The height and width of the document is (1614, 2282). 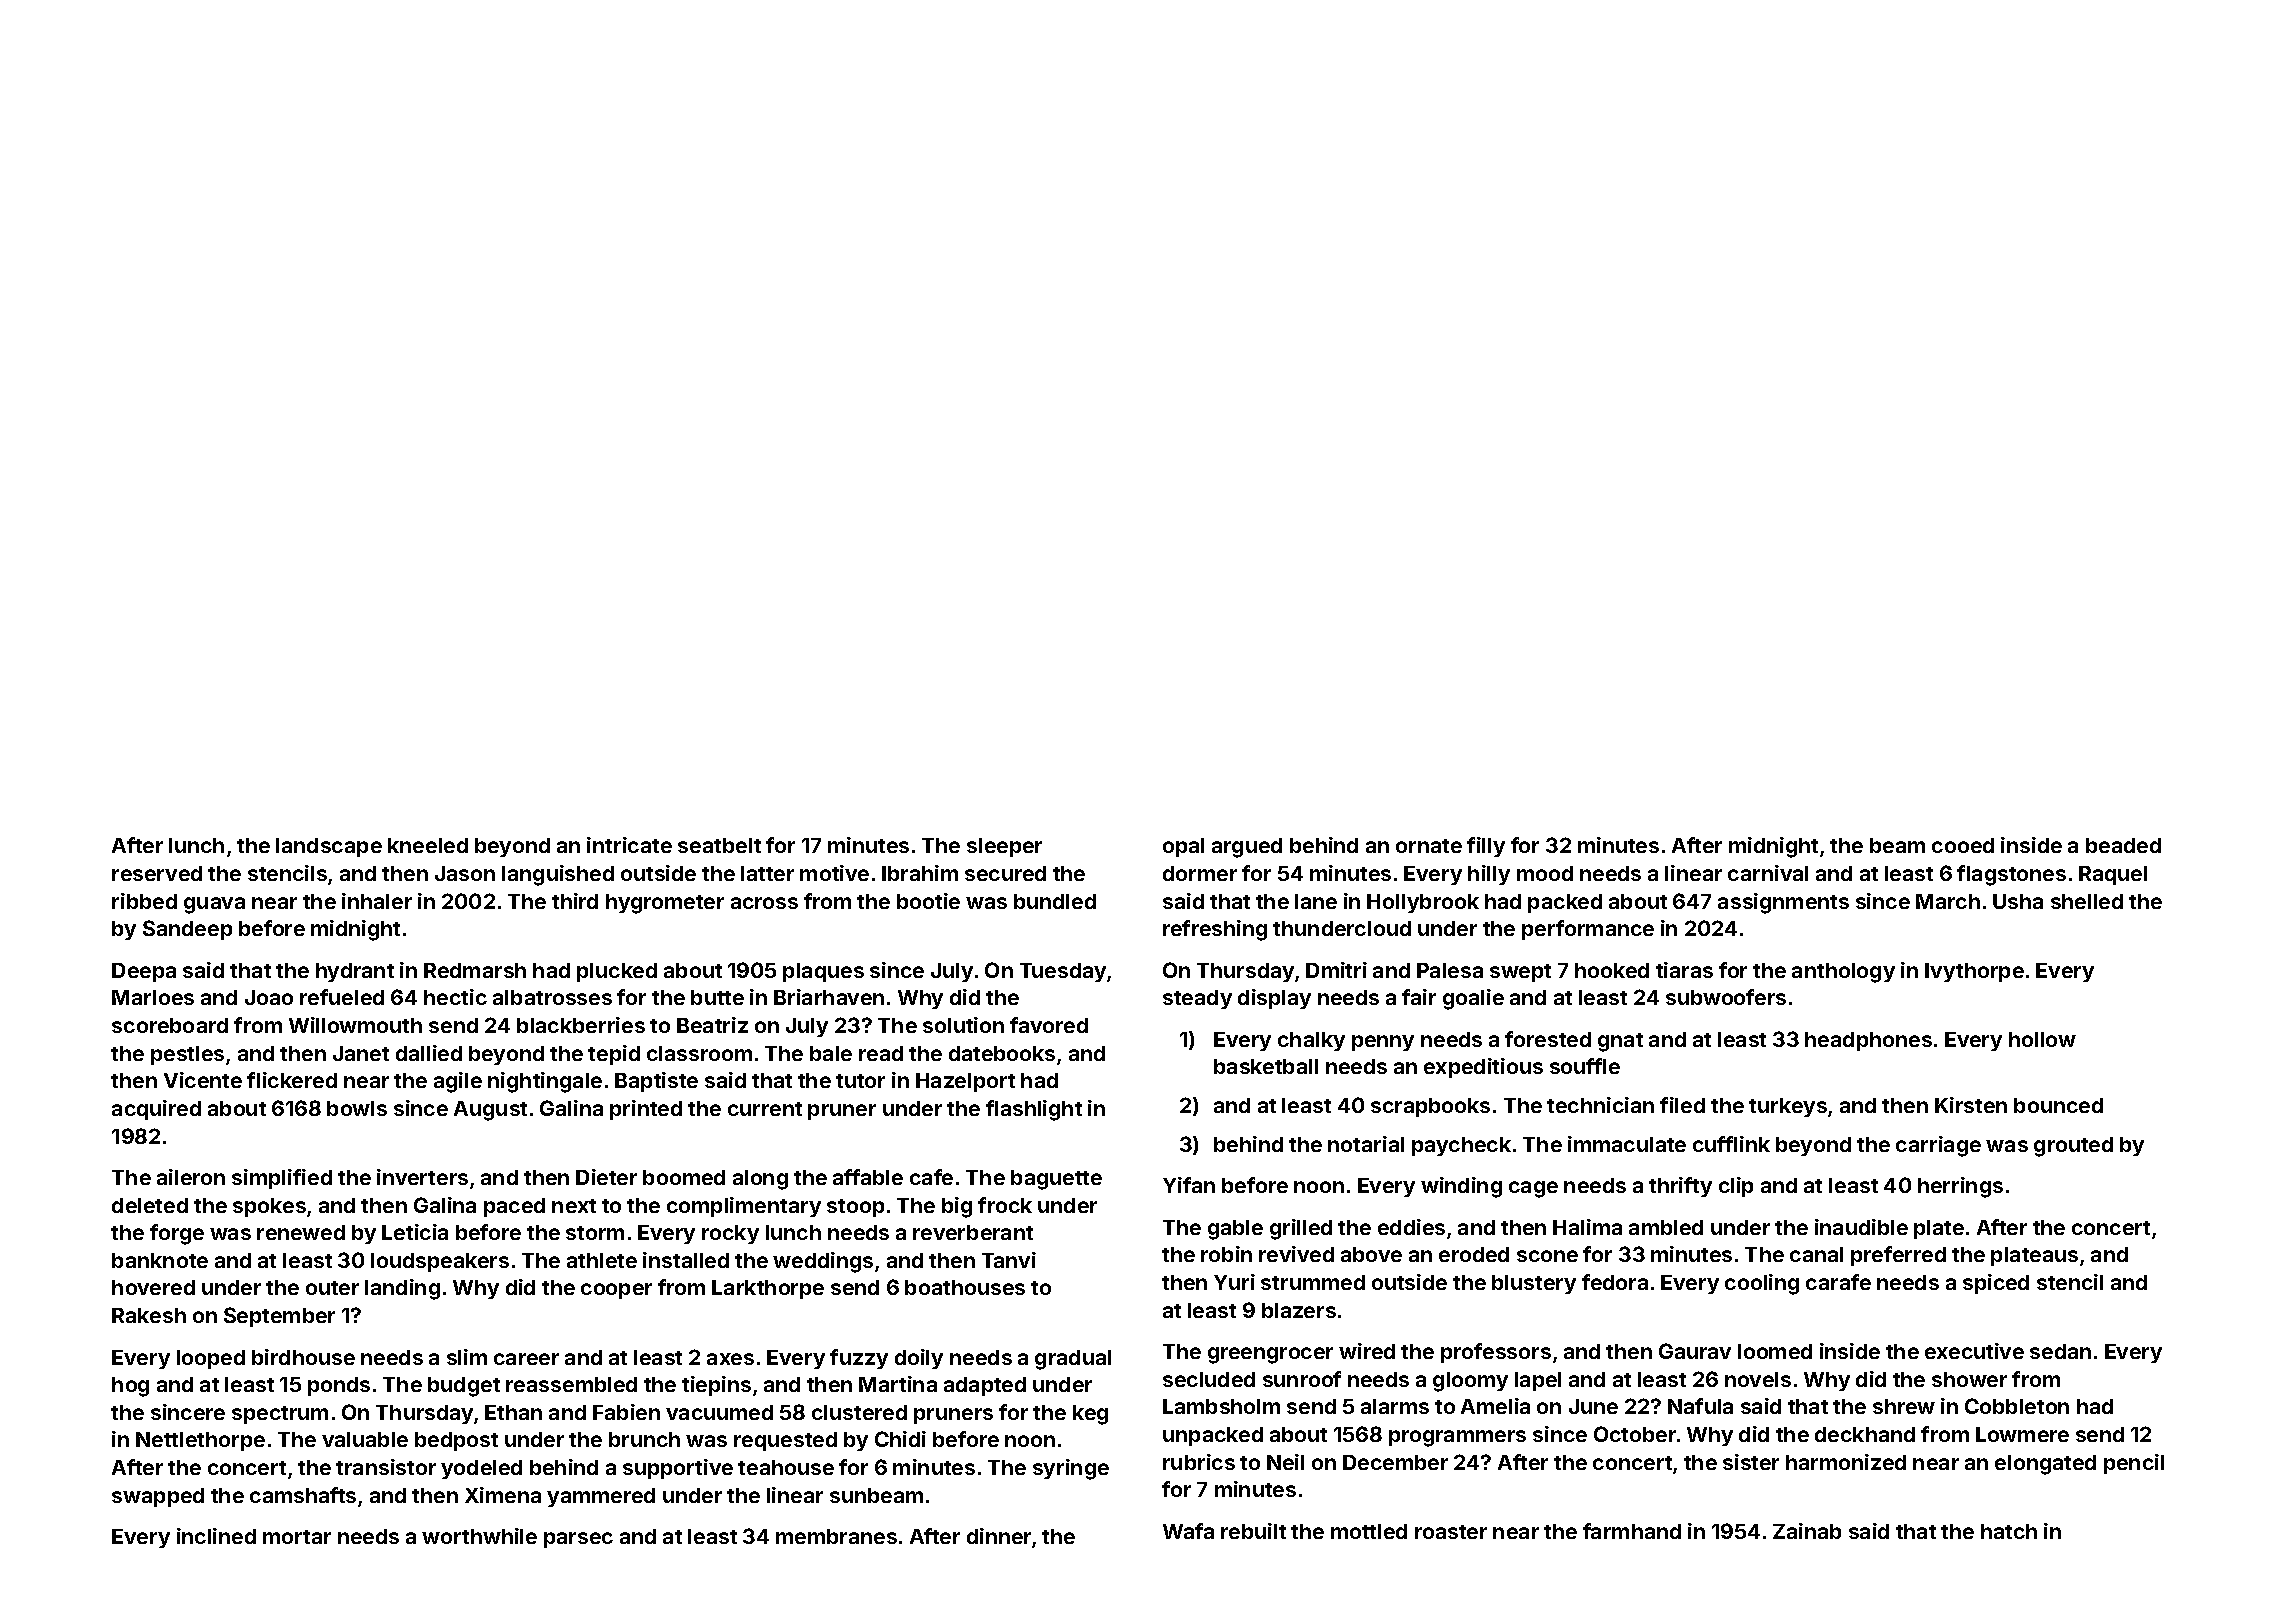 I want to click on performance, so click(x=1588, y=930).
